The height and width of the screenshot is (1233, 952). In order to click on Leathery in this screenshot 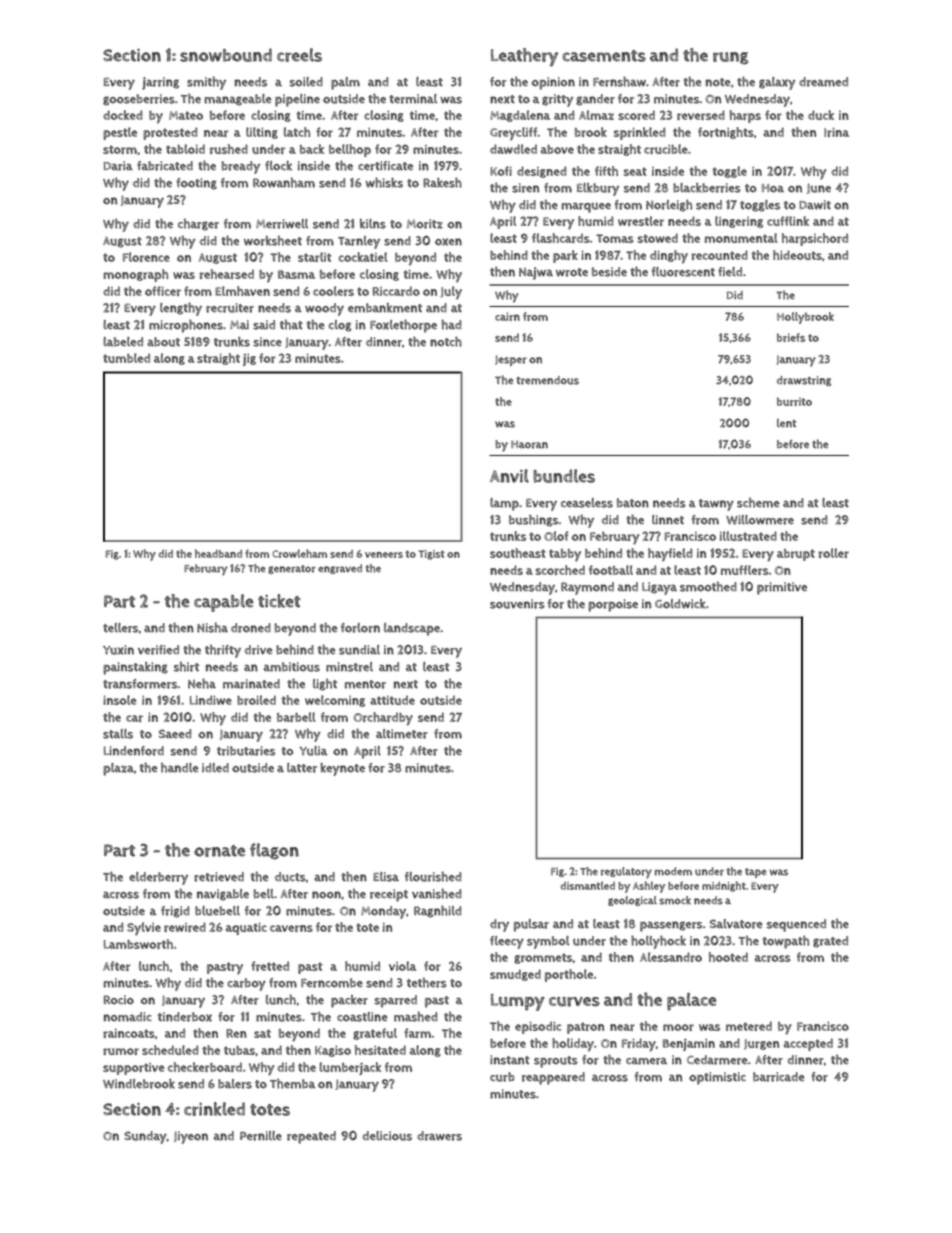, I will do `click(524, 57)`.
